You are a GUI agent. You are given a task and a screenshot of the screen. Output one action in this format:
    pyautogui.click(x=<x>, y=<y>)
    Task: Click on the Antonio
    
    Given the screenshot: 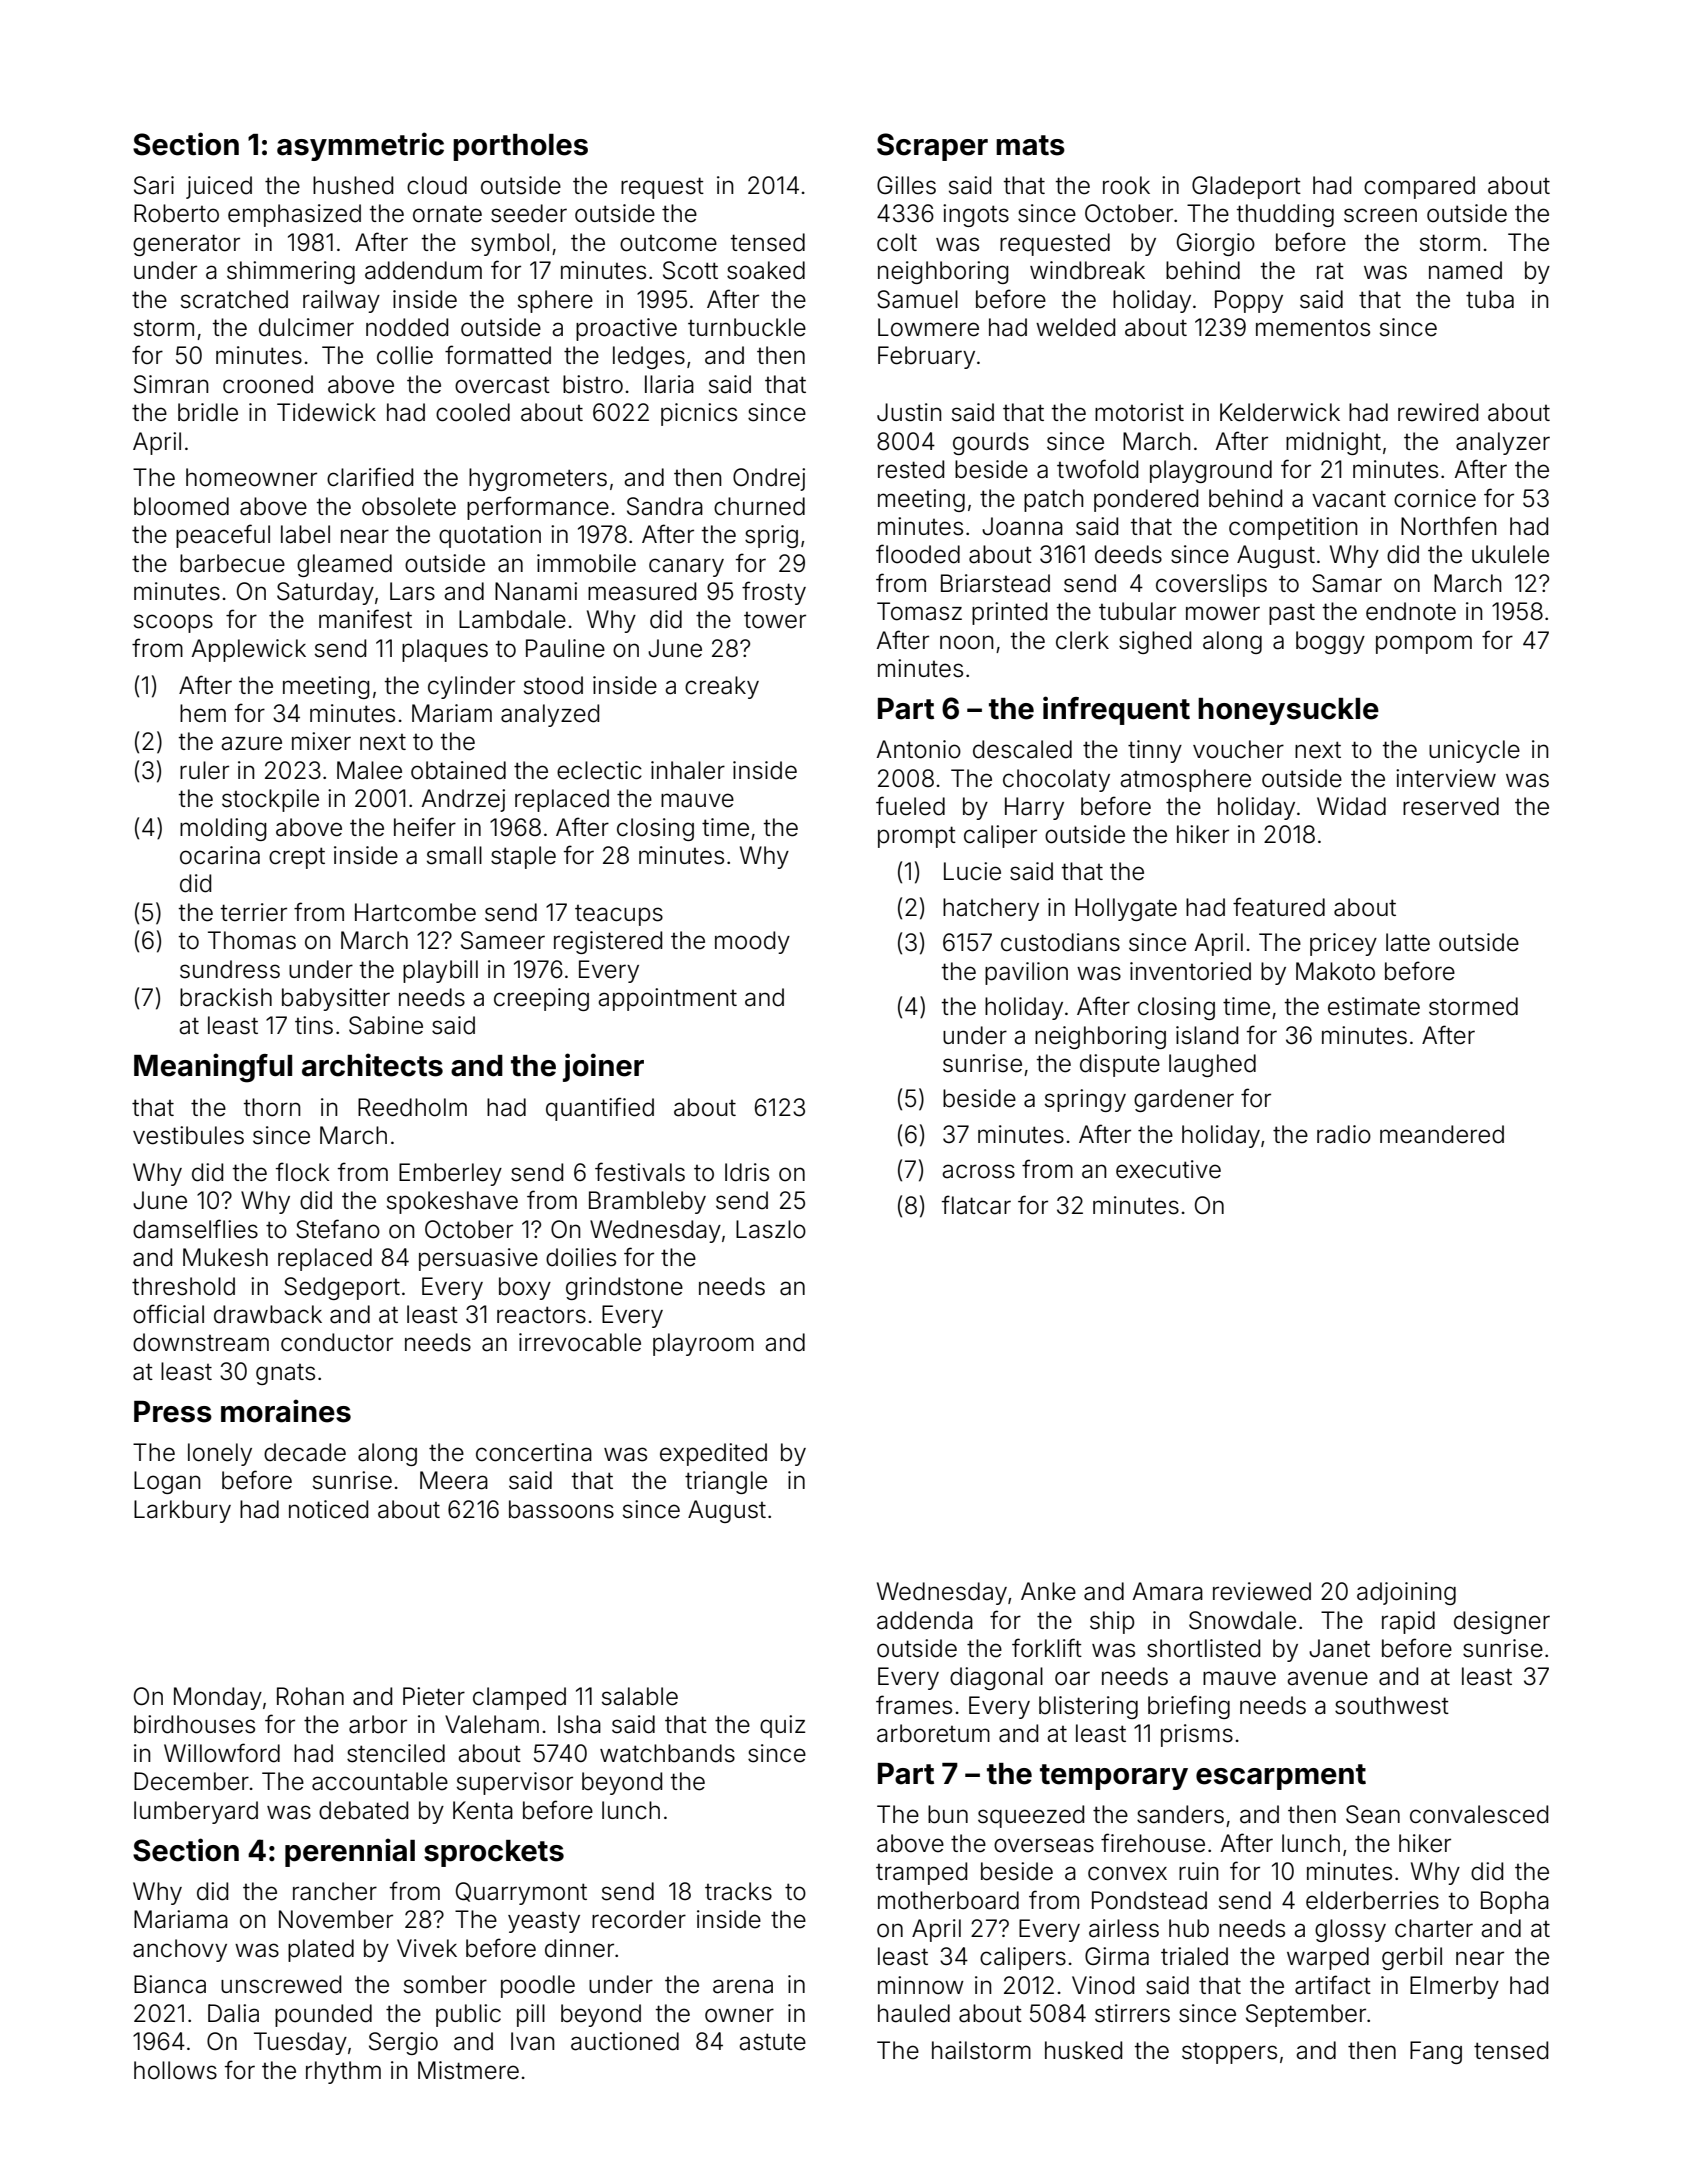 What is the action you would take?
    pyautogui.click(x=919, y=749)
